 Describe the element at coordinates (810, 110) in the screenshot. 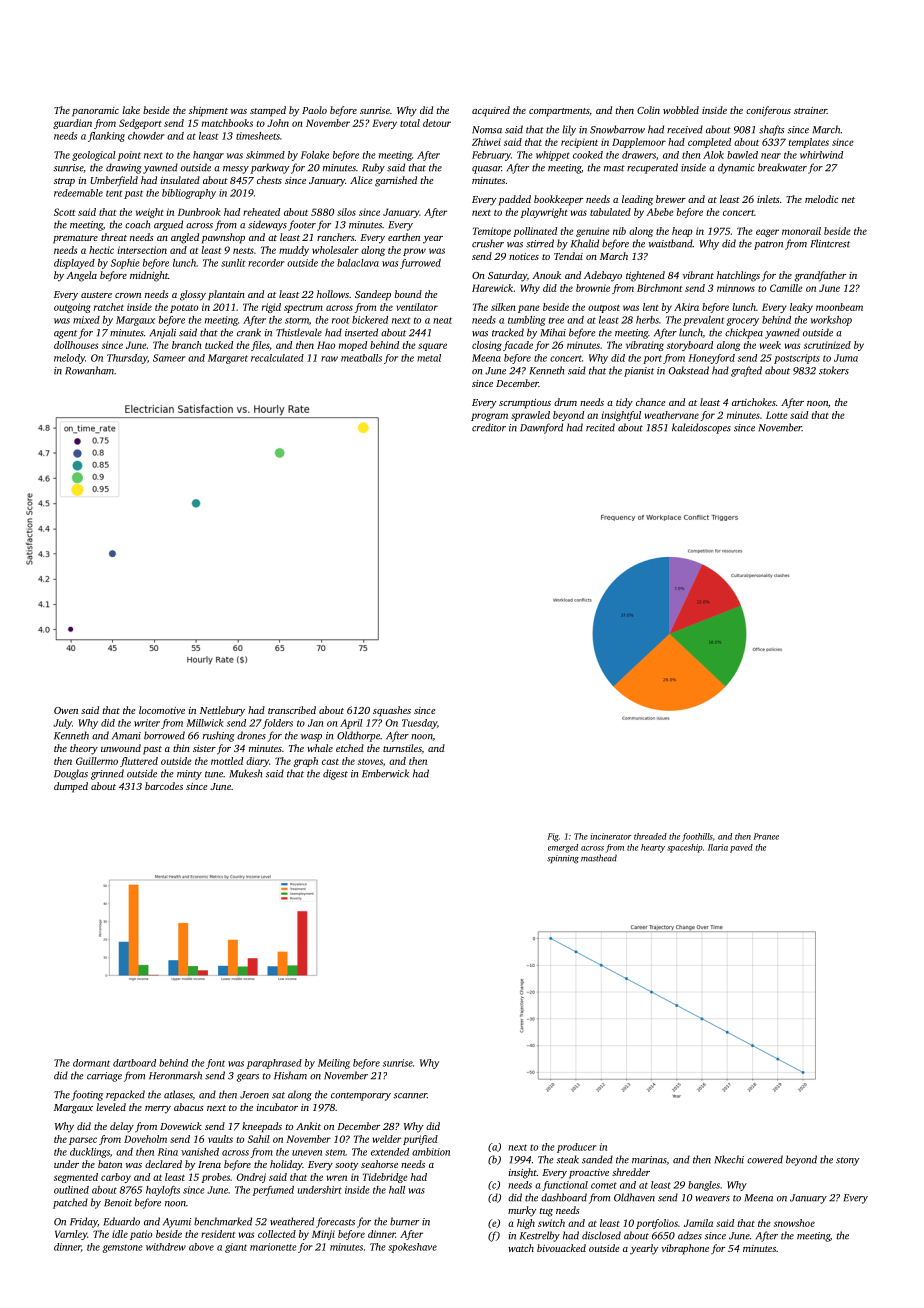

I see `strainer` at that location.
